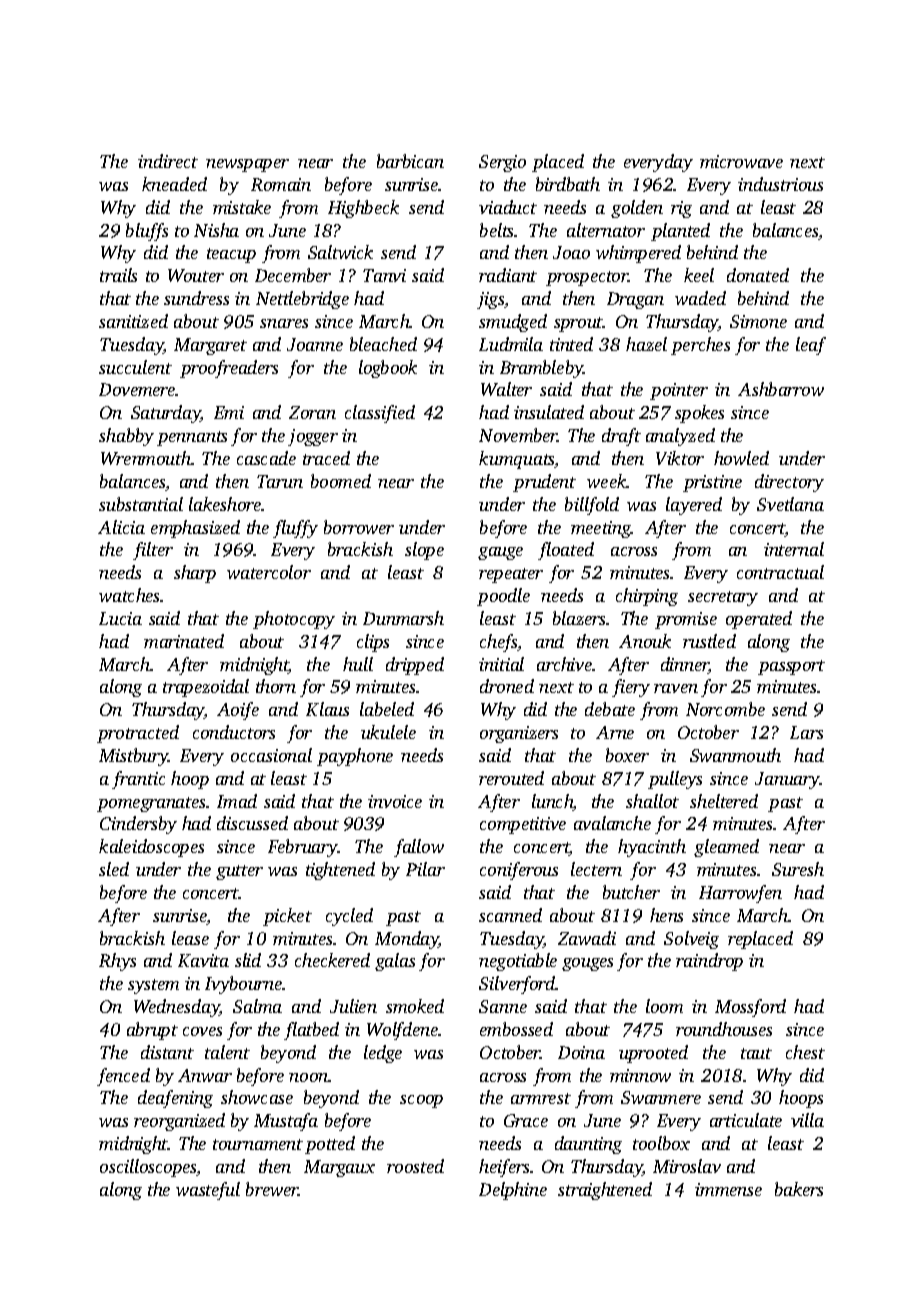 Image resolution: width=924 pixels, height=1311 pixels. I want to click on Tanvi, so click(384, 275).
